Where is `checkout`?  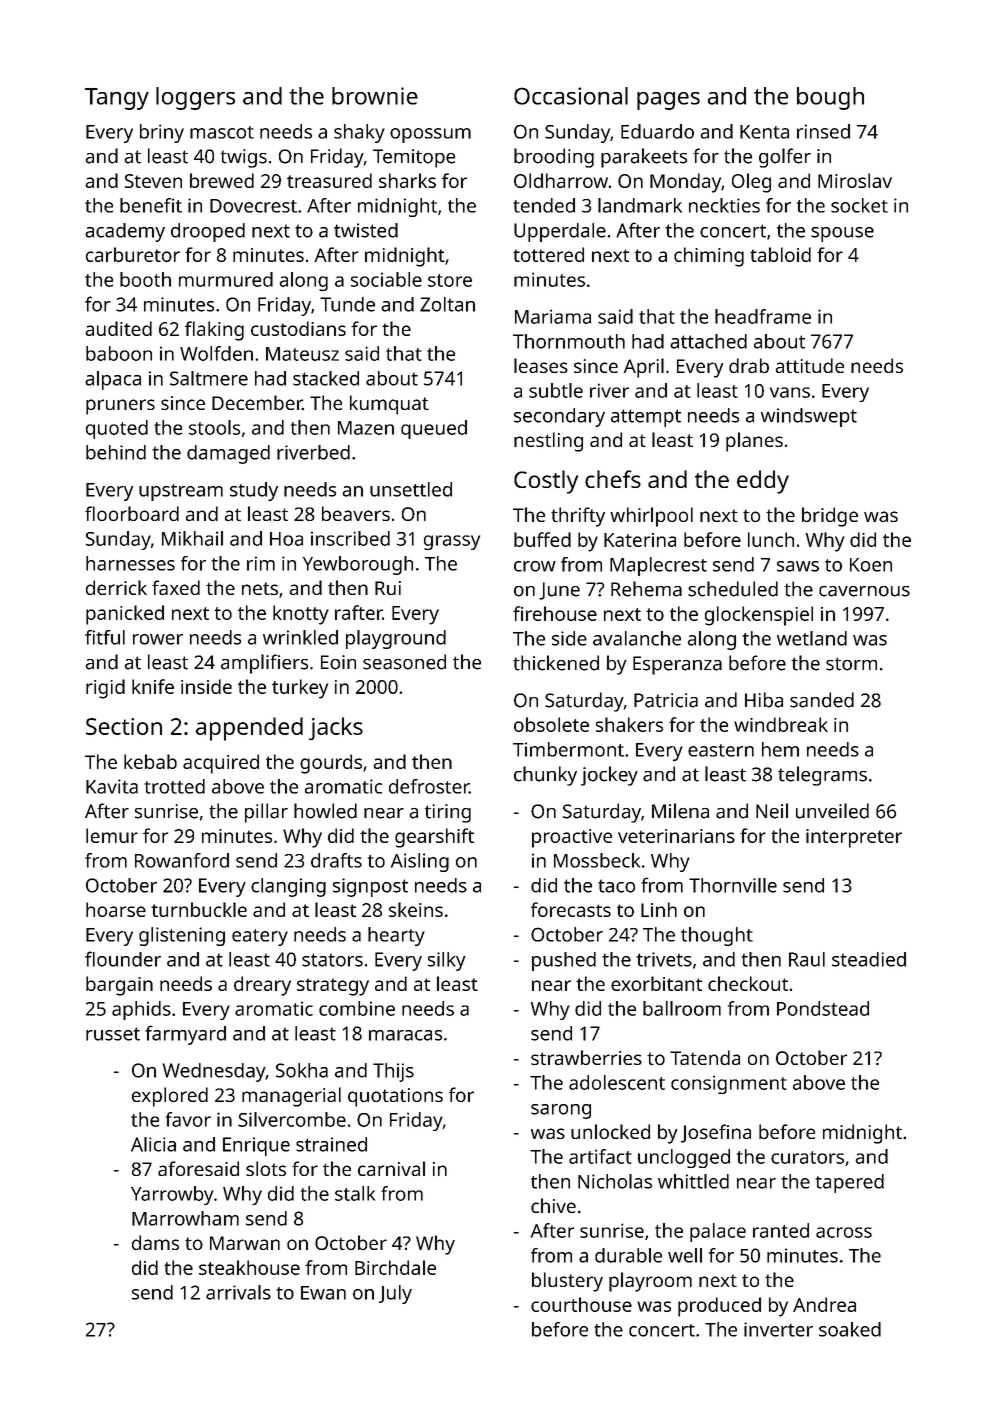 checkout is located at coordinates (748, 983).
